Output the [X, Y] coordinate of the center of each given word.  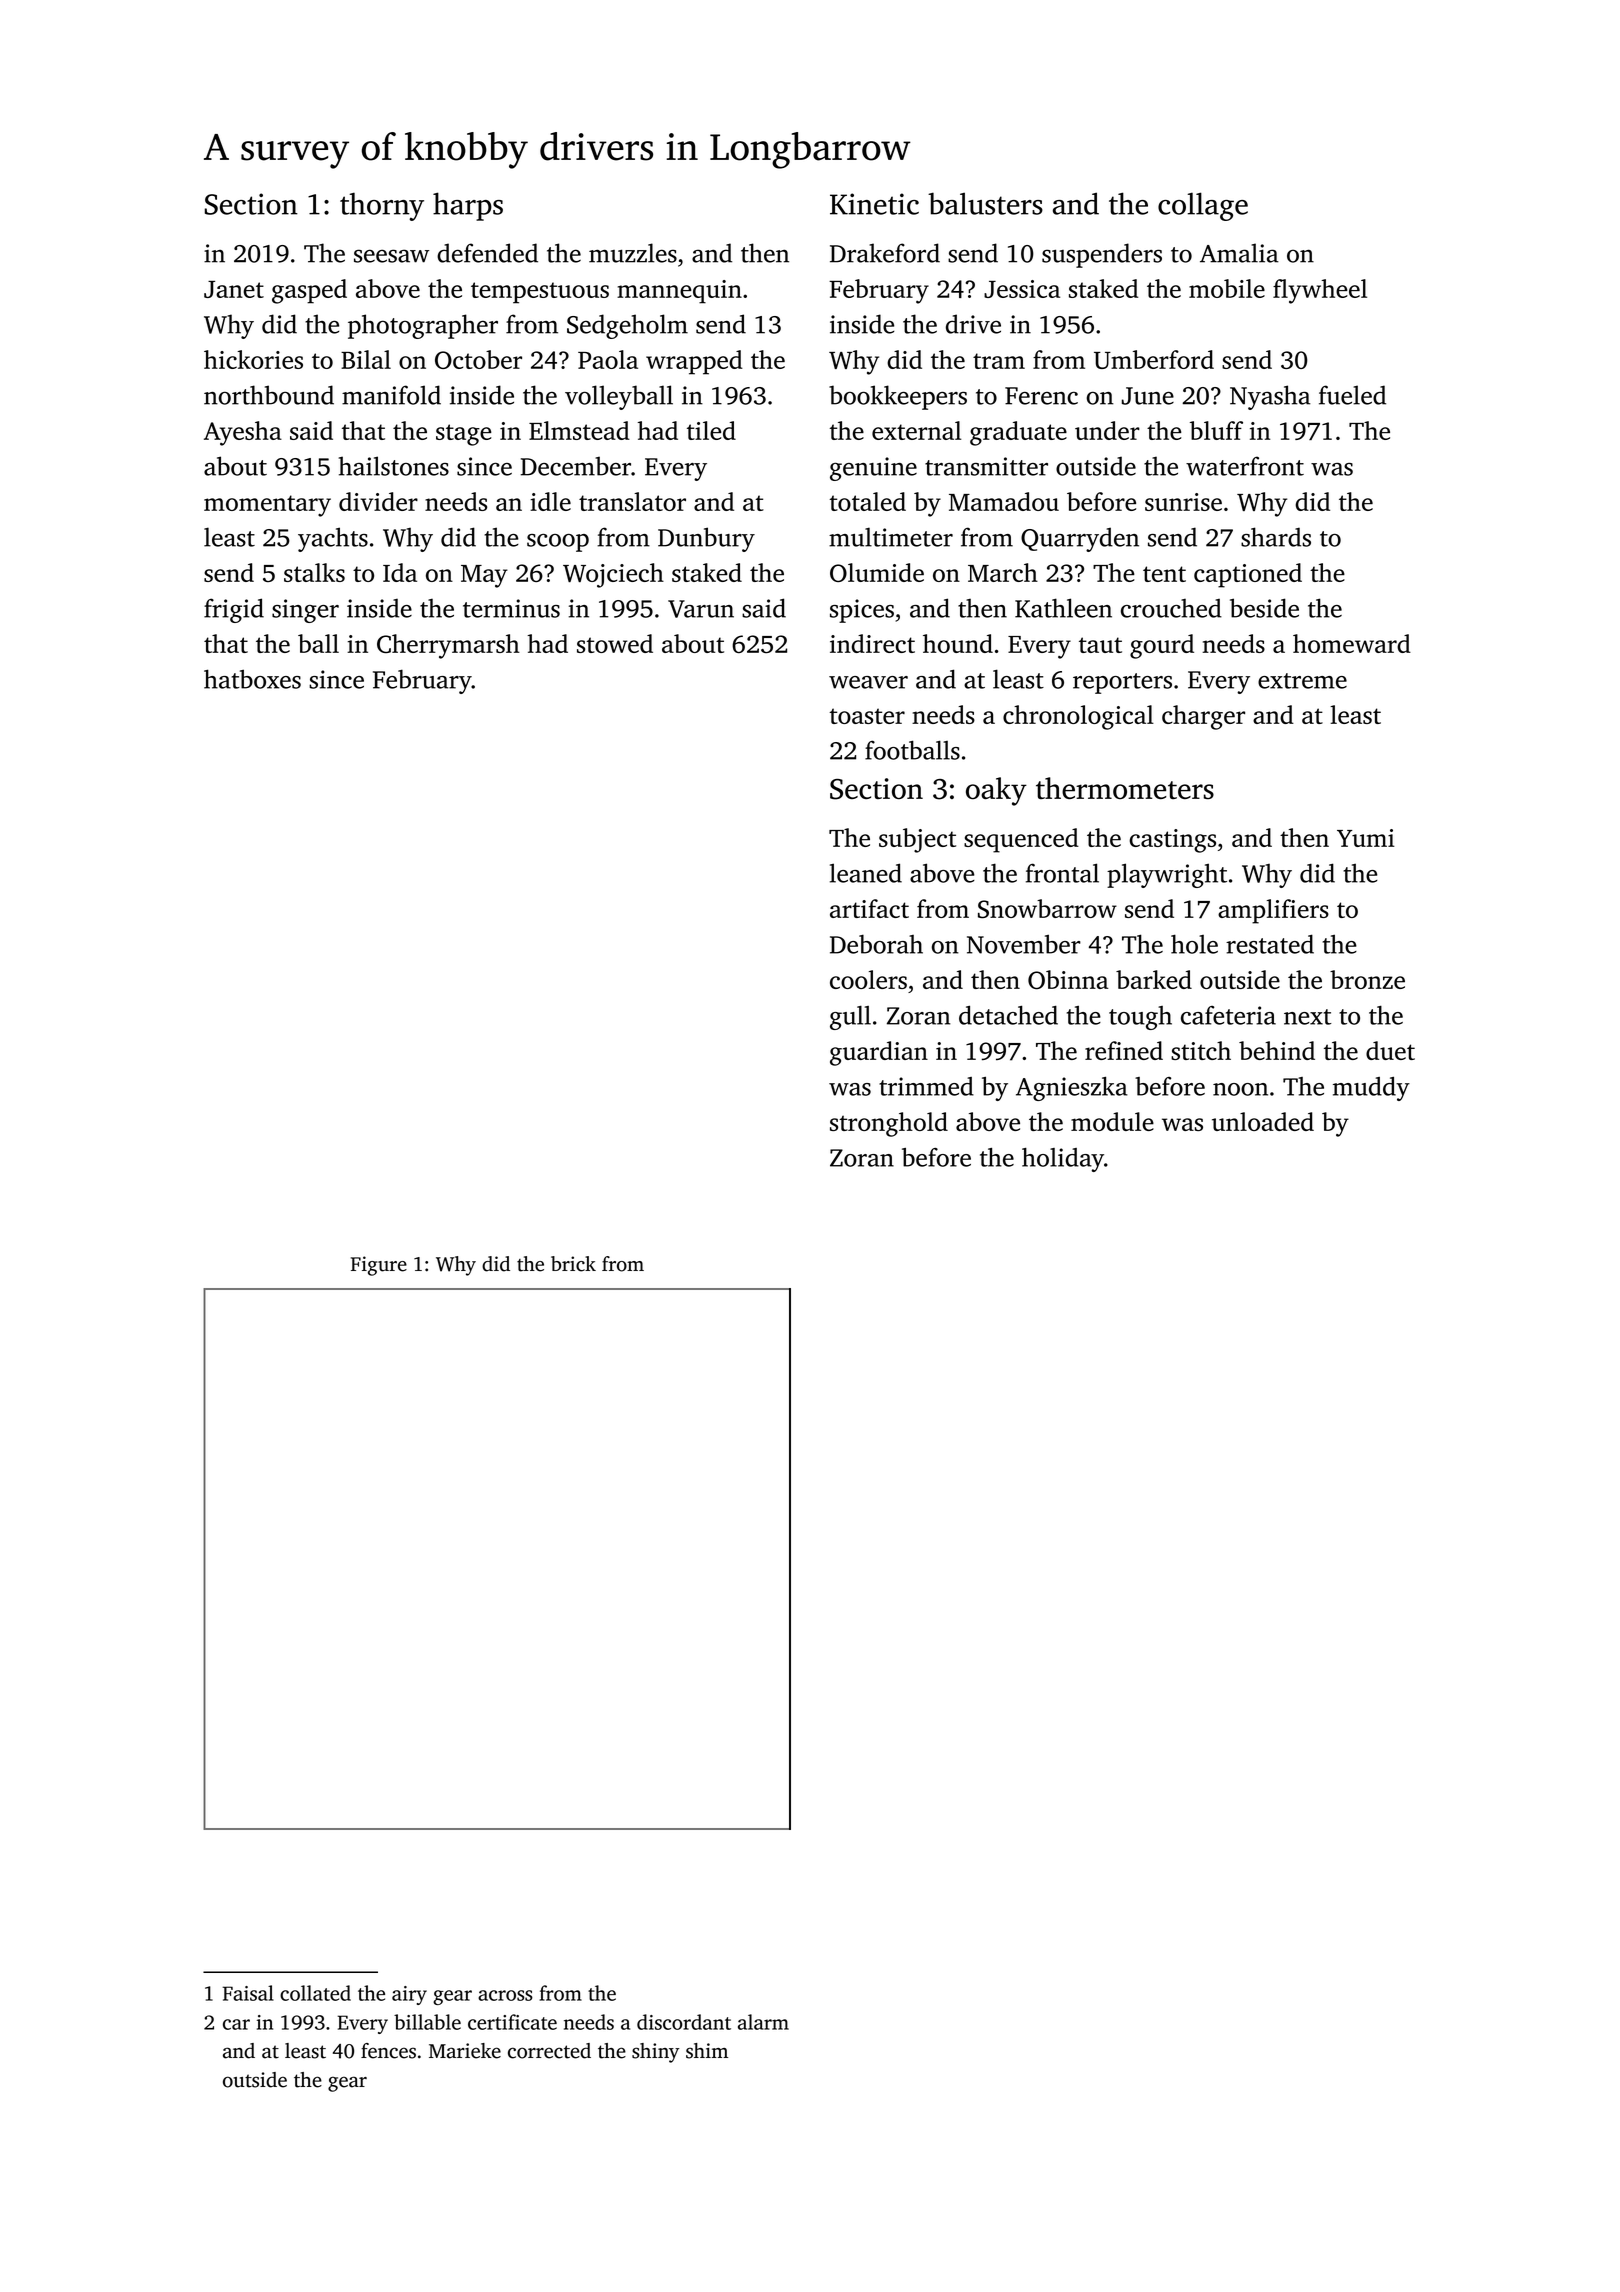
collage [1203, 206]
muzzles [633, 253]
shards [1276, 537]
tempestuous [540, 293]
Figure [379, 1266]
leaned [866, 873]
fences [388, 2051]
